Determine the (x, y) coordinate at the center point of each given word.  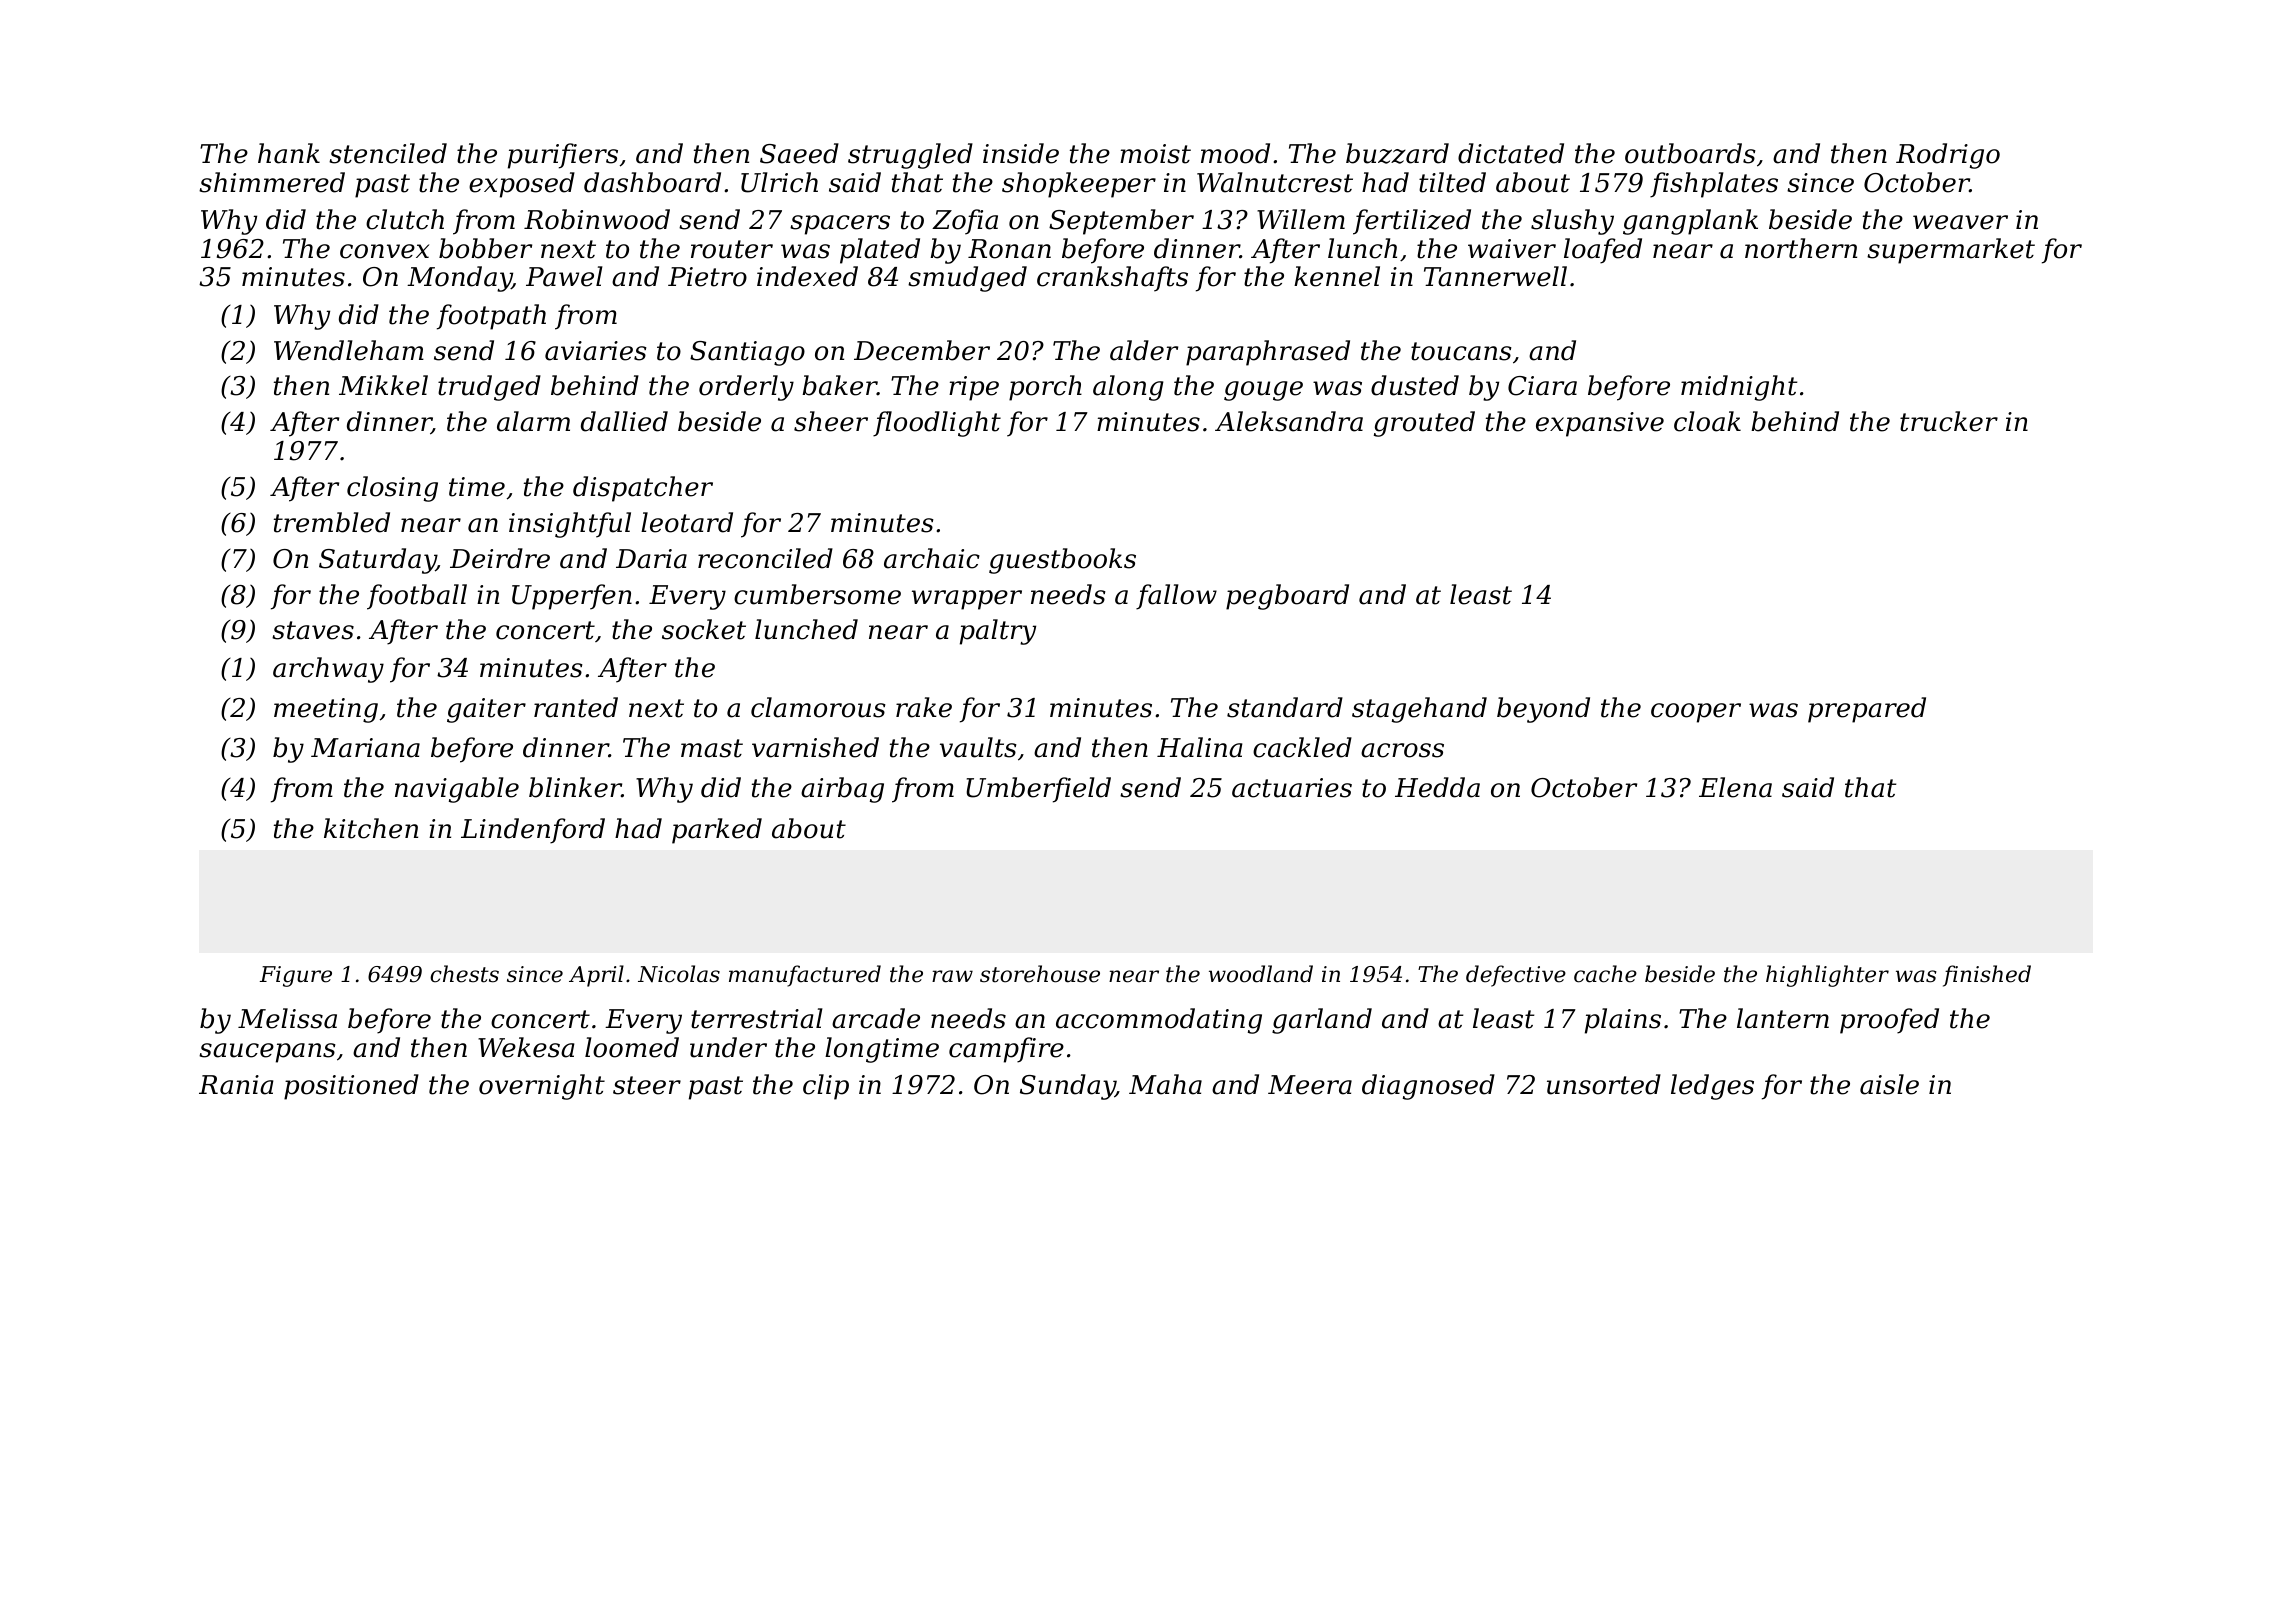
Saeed (799, 153)
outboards (1690, 153)
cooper (1696, 713)
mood (1235, 153)
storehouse (1040, 974)
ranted (576, 707)
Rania (236, 1085)
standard (1285, 707)
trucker (1949, 421)
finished (1987, 976)
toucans (1461, 351)
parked (717, 831)
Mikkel (383, 385)
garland (1322, 1021)
